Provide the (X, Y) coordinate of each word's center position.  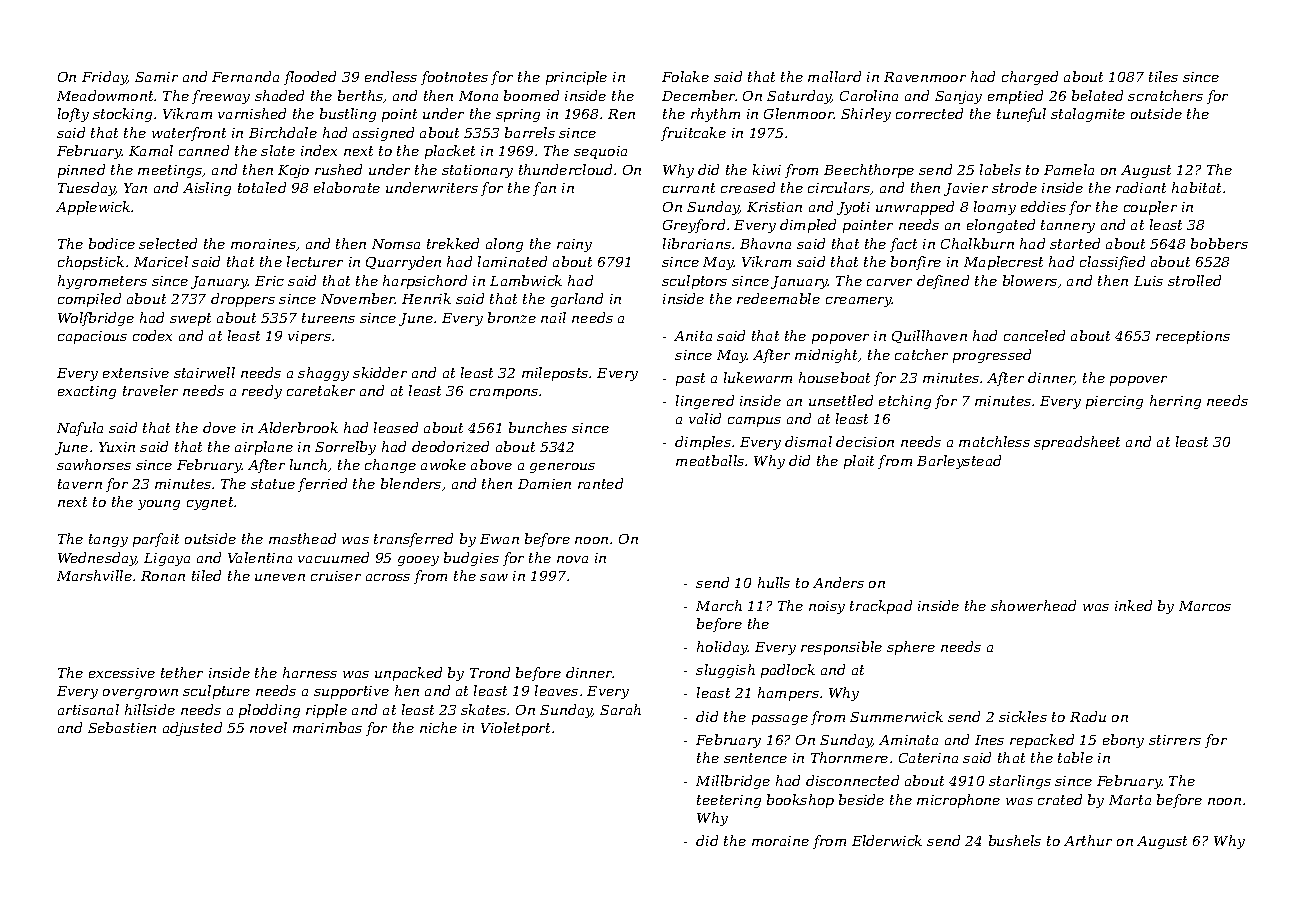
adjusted (192, 729)
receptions (1193, 337)
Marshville (94, 575)
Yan (135, 188)
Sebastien (122, 727)
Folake (685, 76)
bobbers (1219, 243)
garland (577, 300)
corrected (929, 113)
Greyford (694, 226)
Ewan (499, 539)
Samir (156, 77)
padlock (788, 671)
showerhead (1033, 605)
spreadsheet (1077, 443)
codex (152, 335)
